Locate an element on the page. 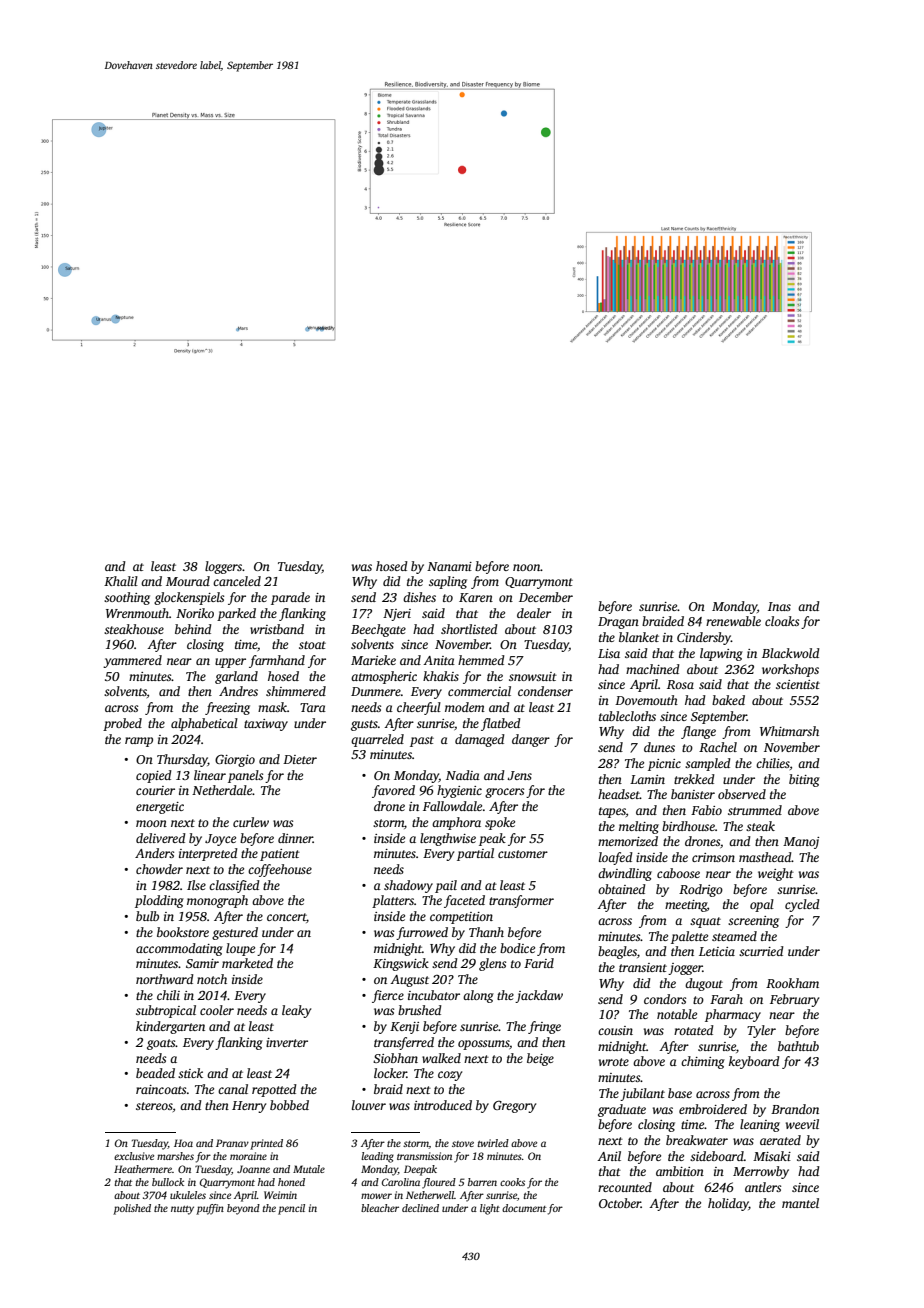 The width and height of the document is (924, 1308). document is located at coordinates (524, 1208).
